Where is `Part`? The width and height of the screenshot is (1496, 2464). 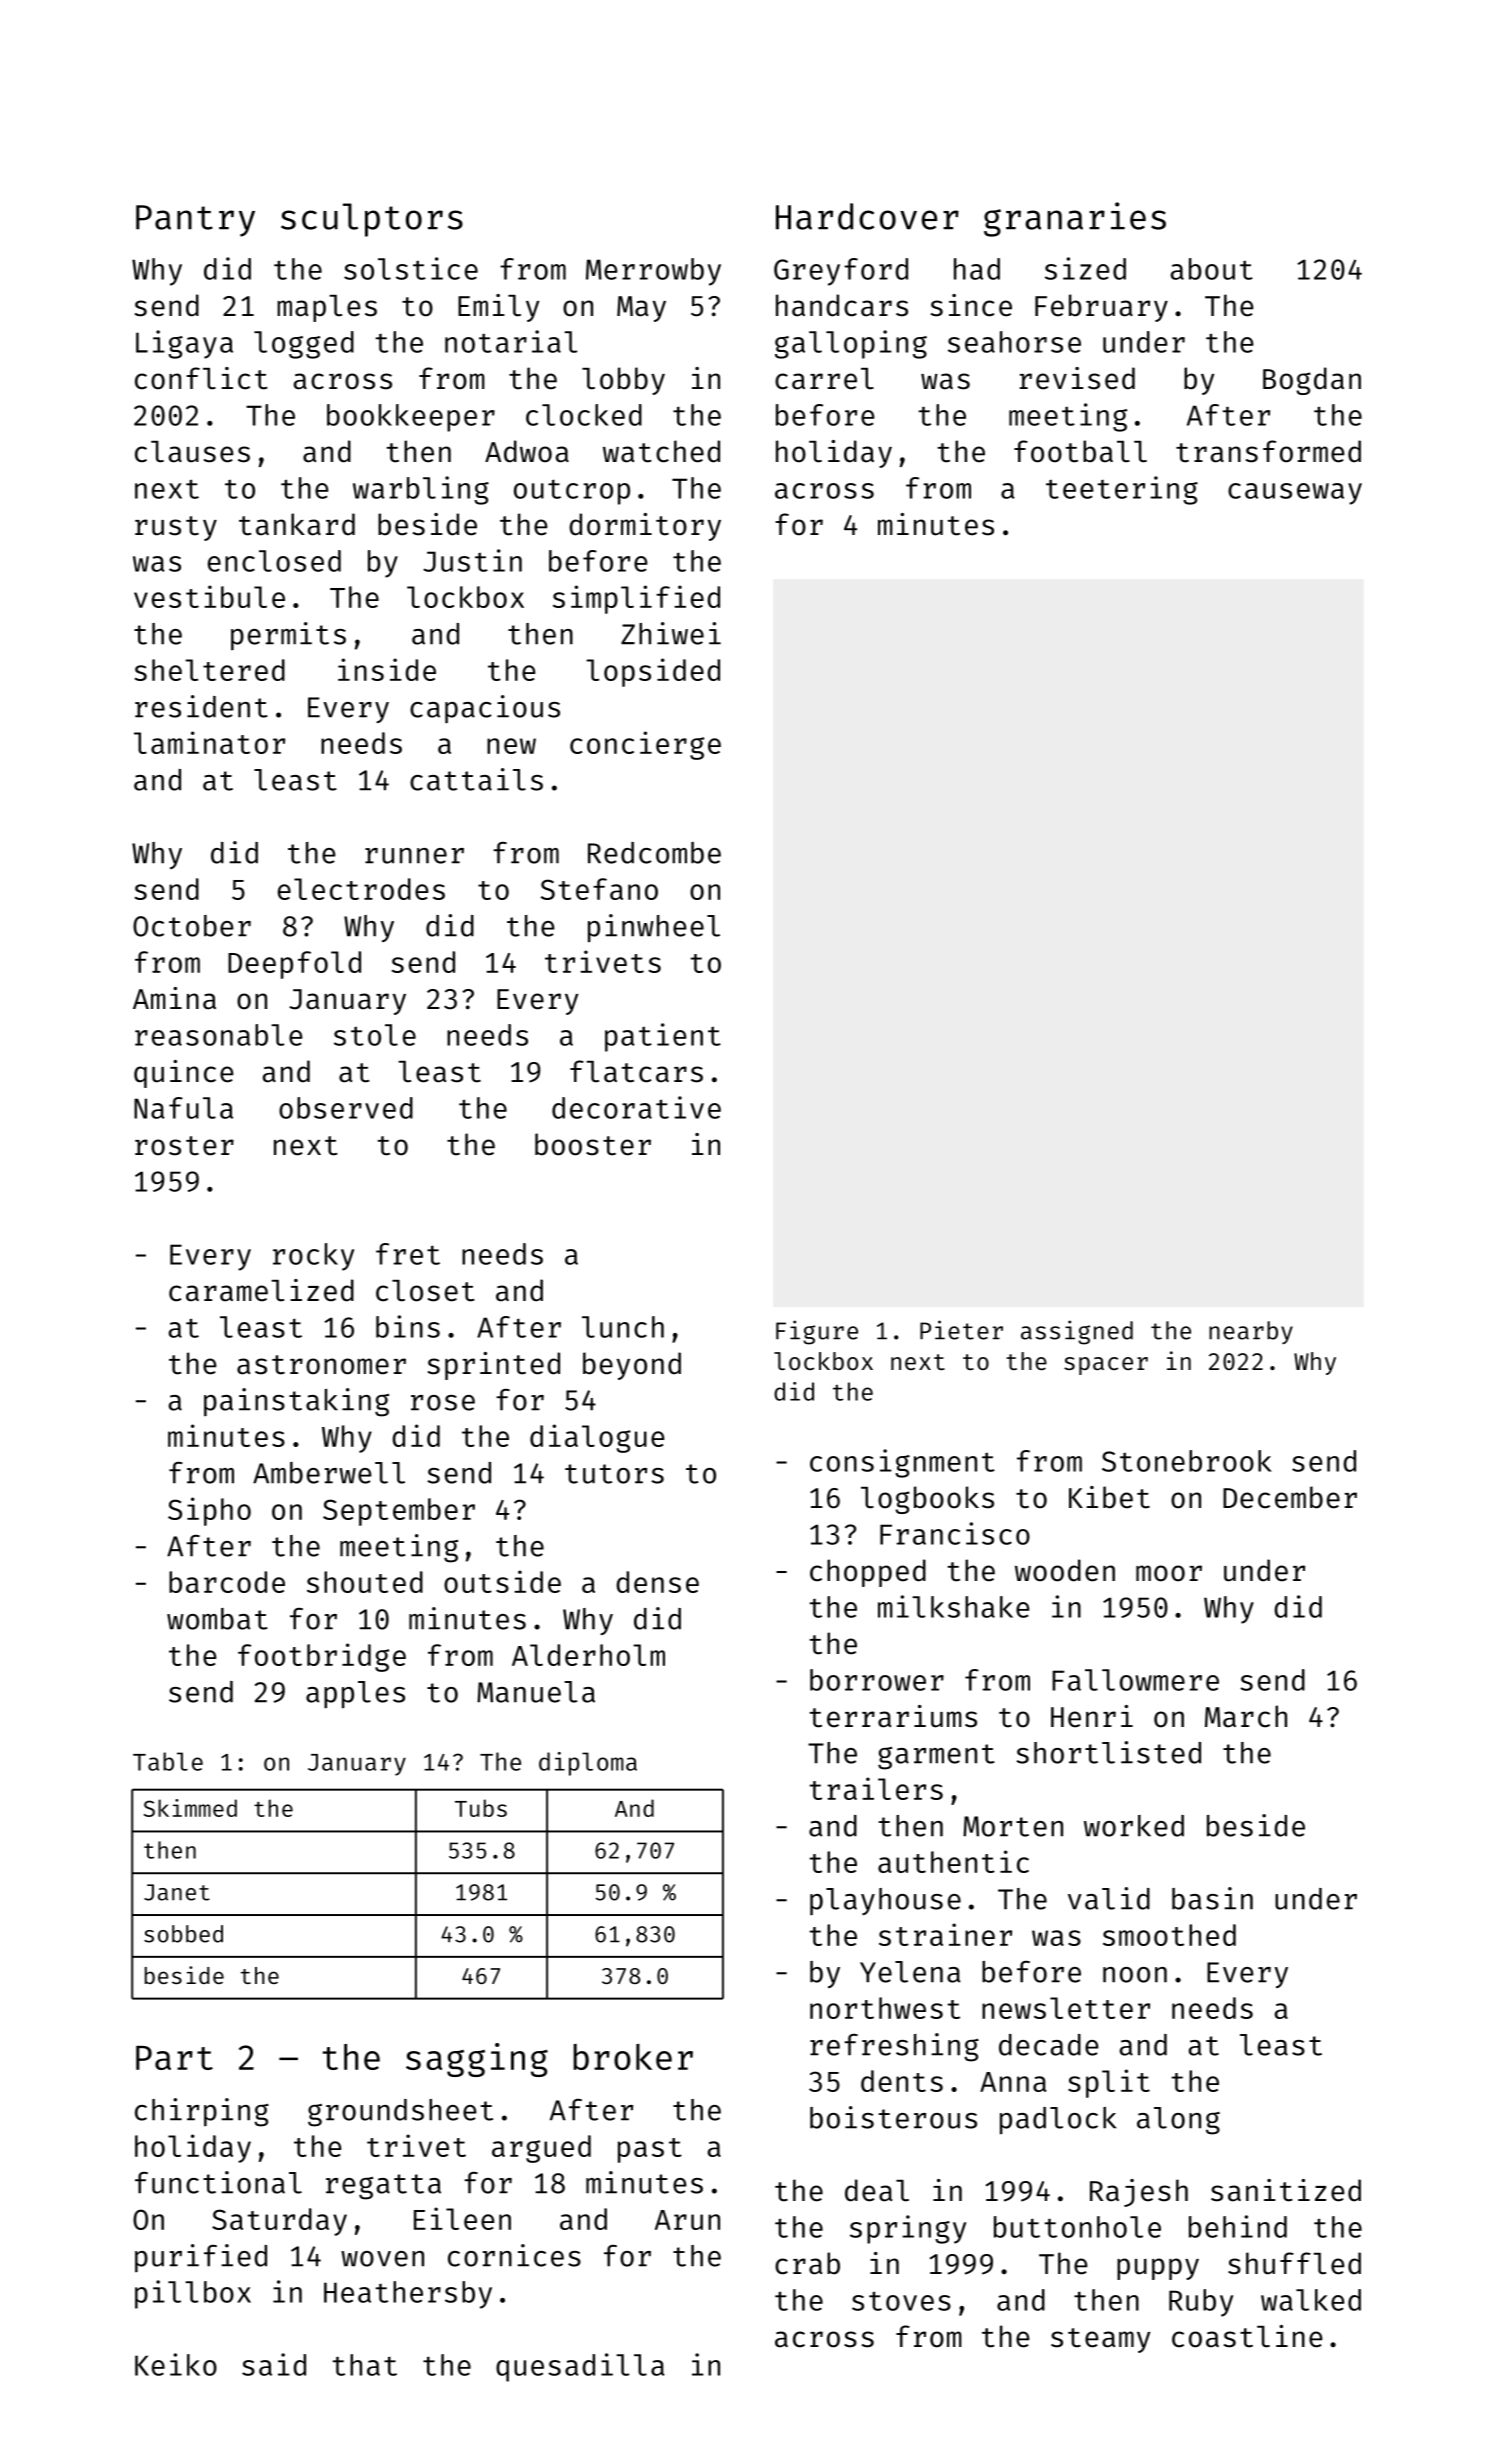
Part is located at coordinates (174, 2058).
